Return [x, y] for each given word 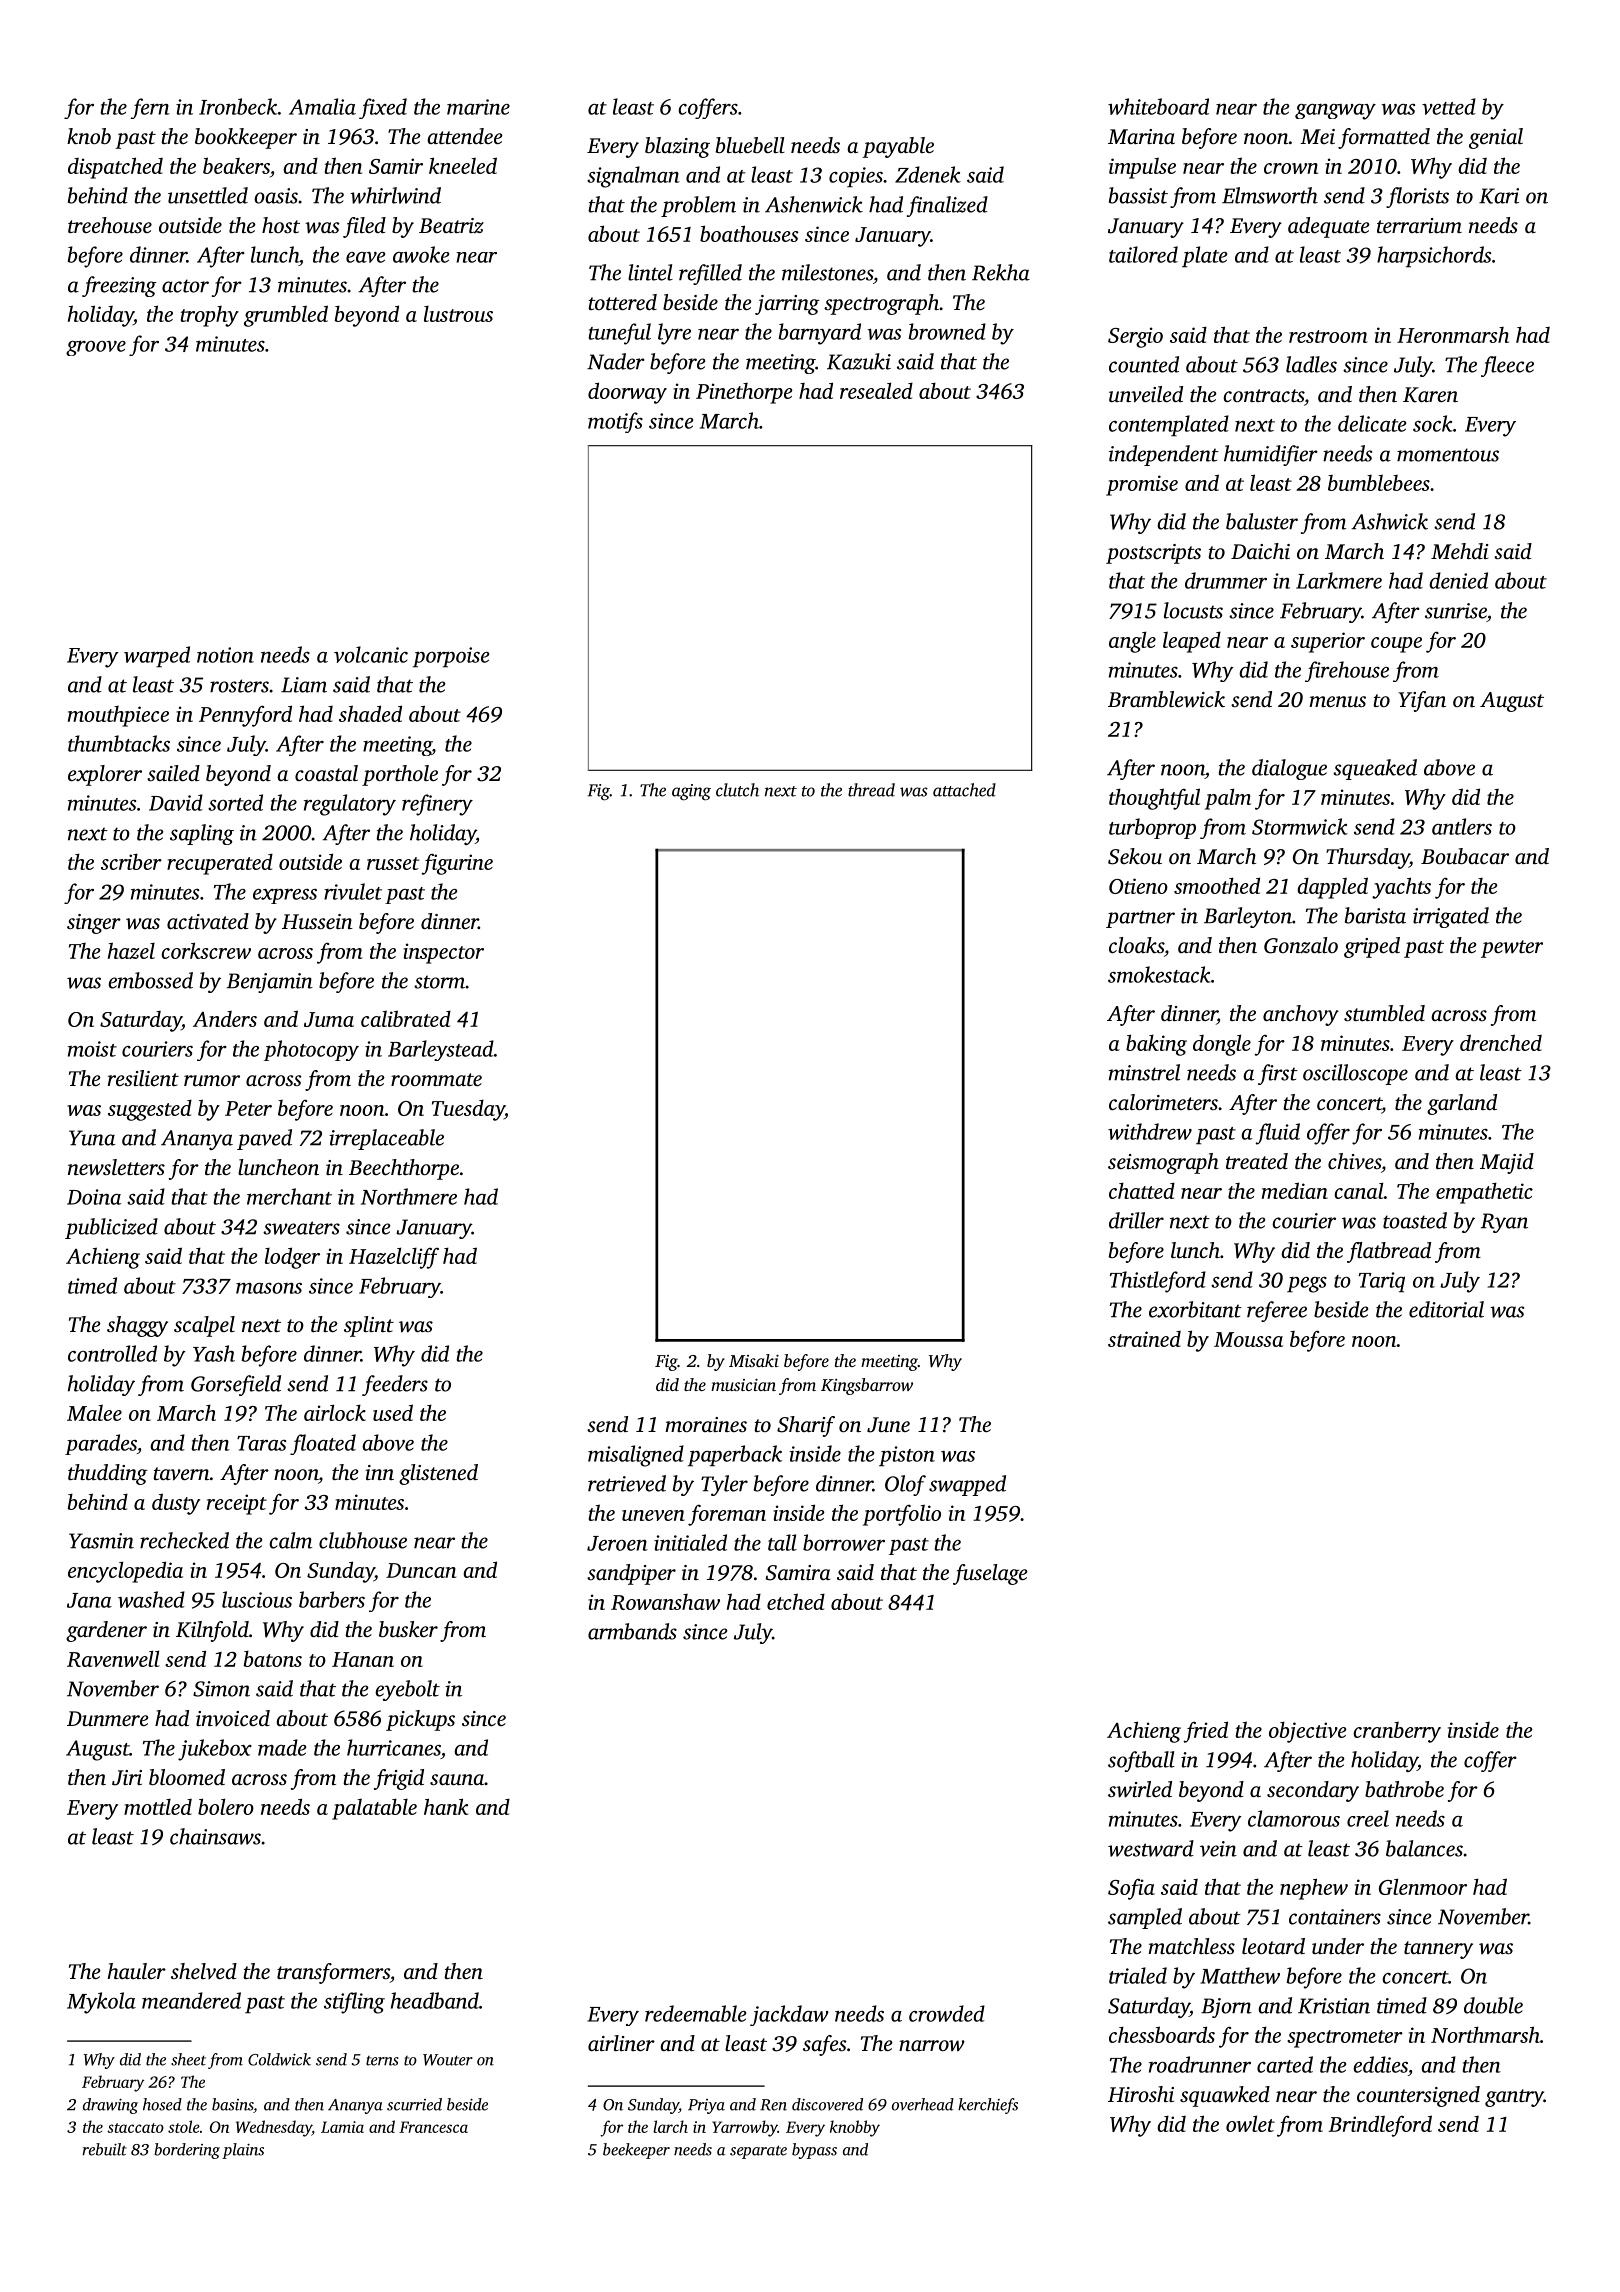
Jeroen [617, 1543]
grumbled [286, 316]
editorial [1446, 1309]
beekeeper [636, 2151]
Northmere [409, 1196]
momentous [1448, 455]
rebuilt [104, 2149]
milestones [827, 272]
